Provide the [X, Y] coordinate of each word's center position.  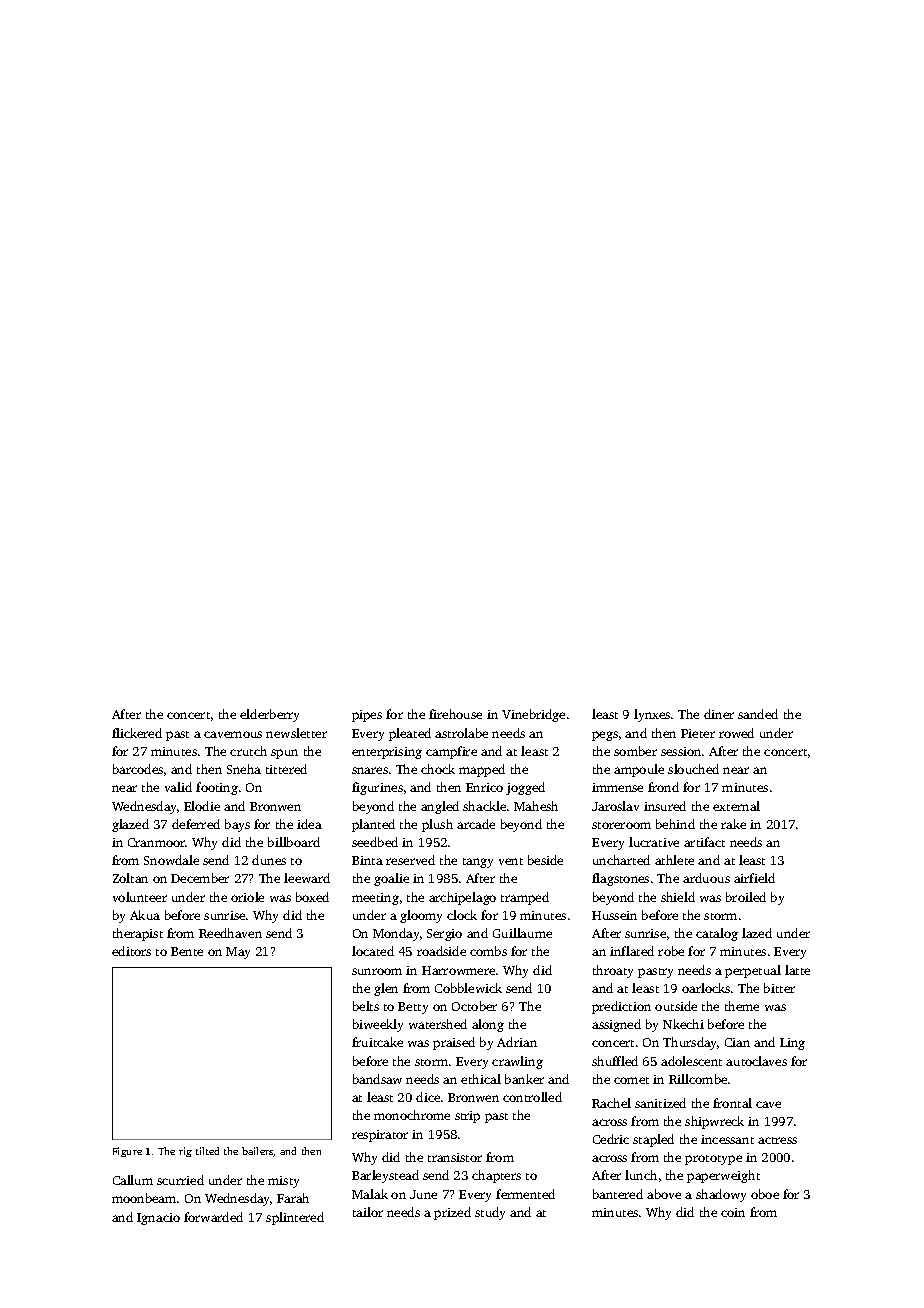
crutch [248, 751]
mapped [482, 770]
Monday [396, 934]
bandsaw [377, 1079]
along [488, 1025]
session [681, 751]
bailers [258, 1152]
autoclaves [756, 1061]
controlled [532, 1097]
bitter [779, 988]
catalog [717, 934]
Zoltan [130, 878]
